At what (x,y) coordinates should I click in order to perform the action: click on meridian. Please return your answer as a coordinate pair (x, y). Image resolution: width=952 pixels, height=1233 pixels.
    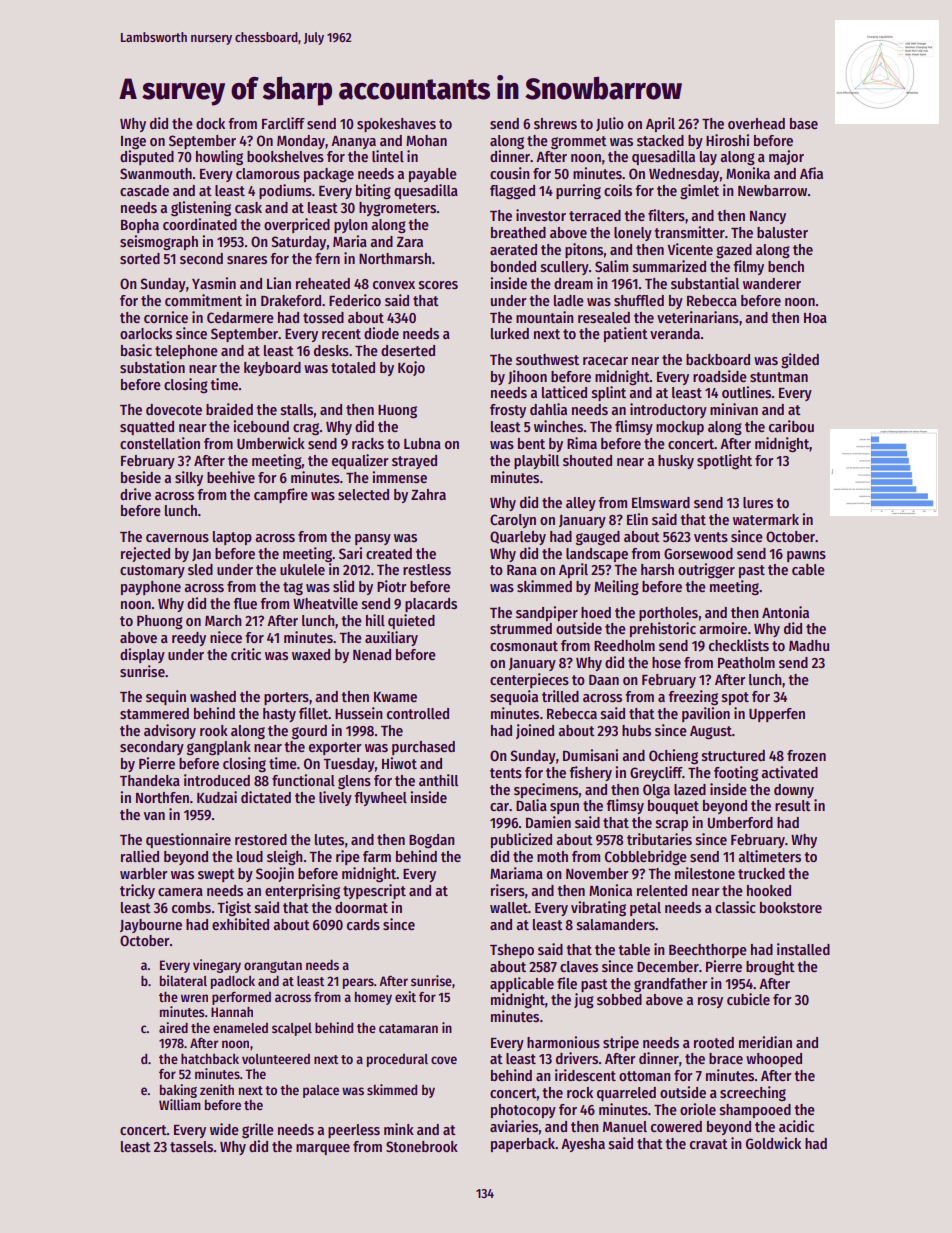
    Looking at the image, I should click on (765, 1042).
